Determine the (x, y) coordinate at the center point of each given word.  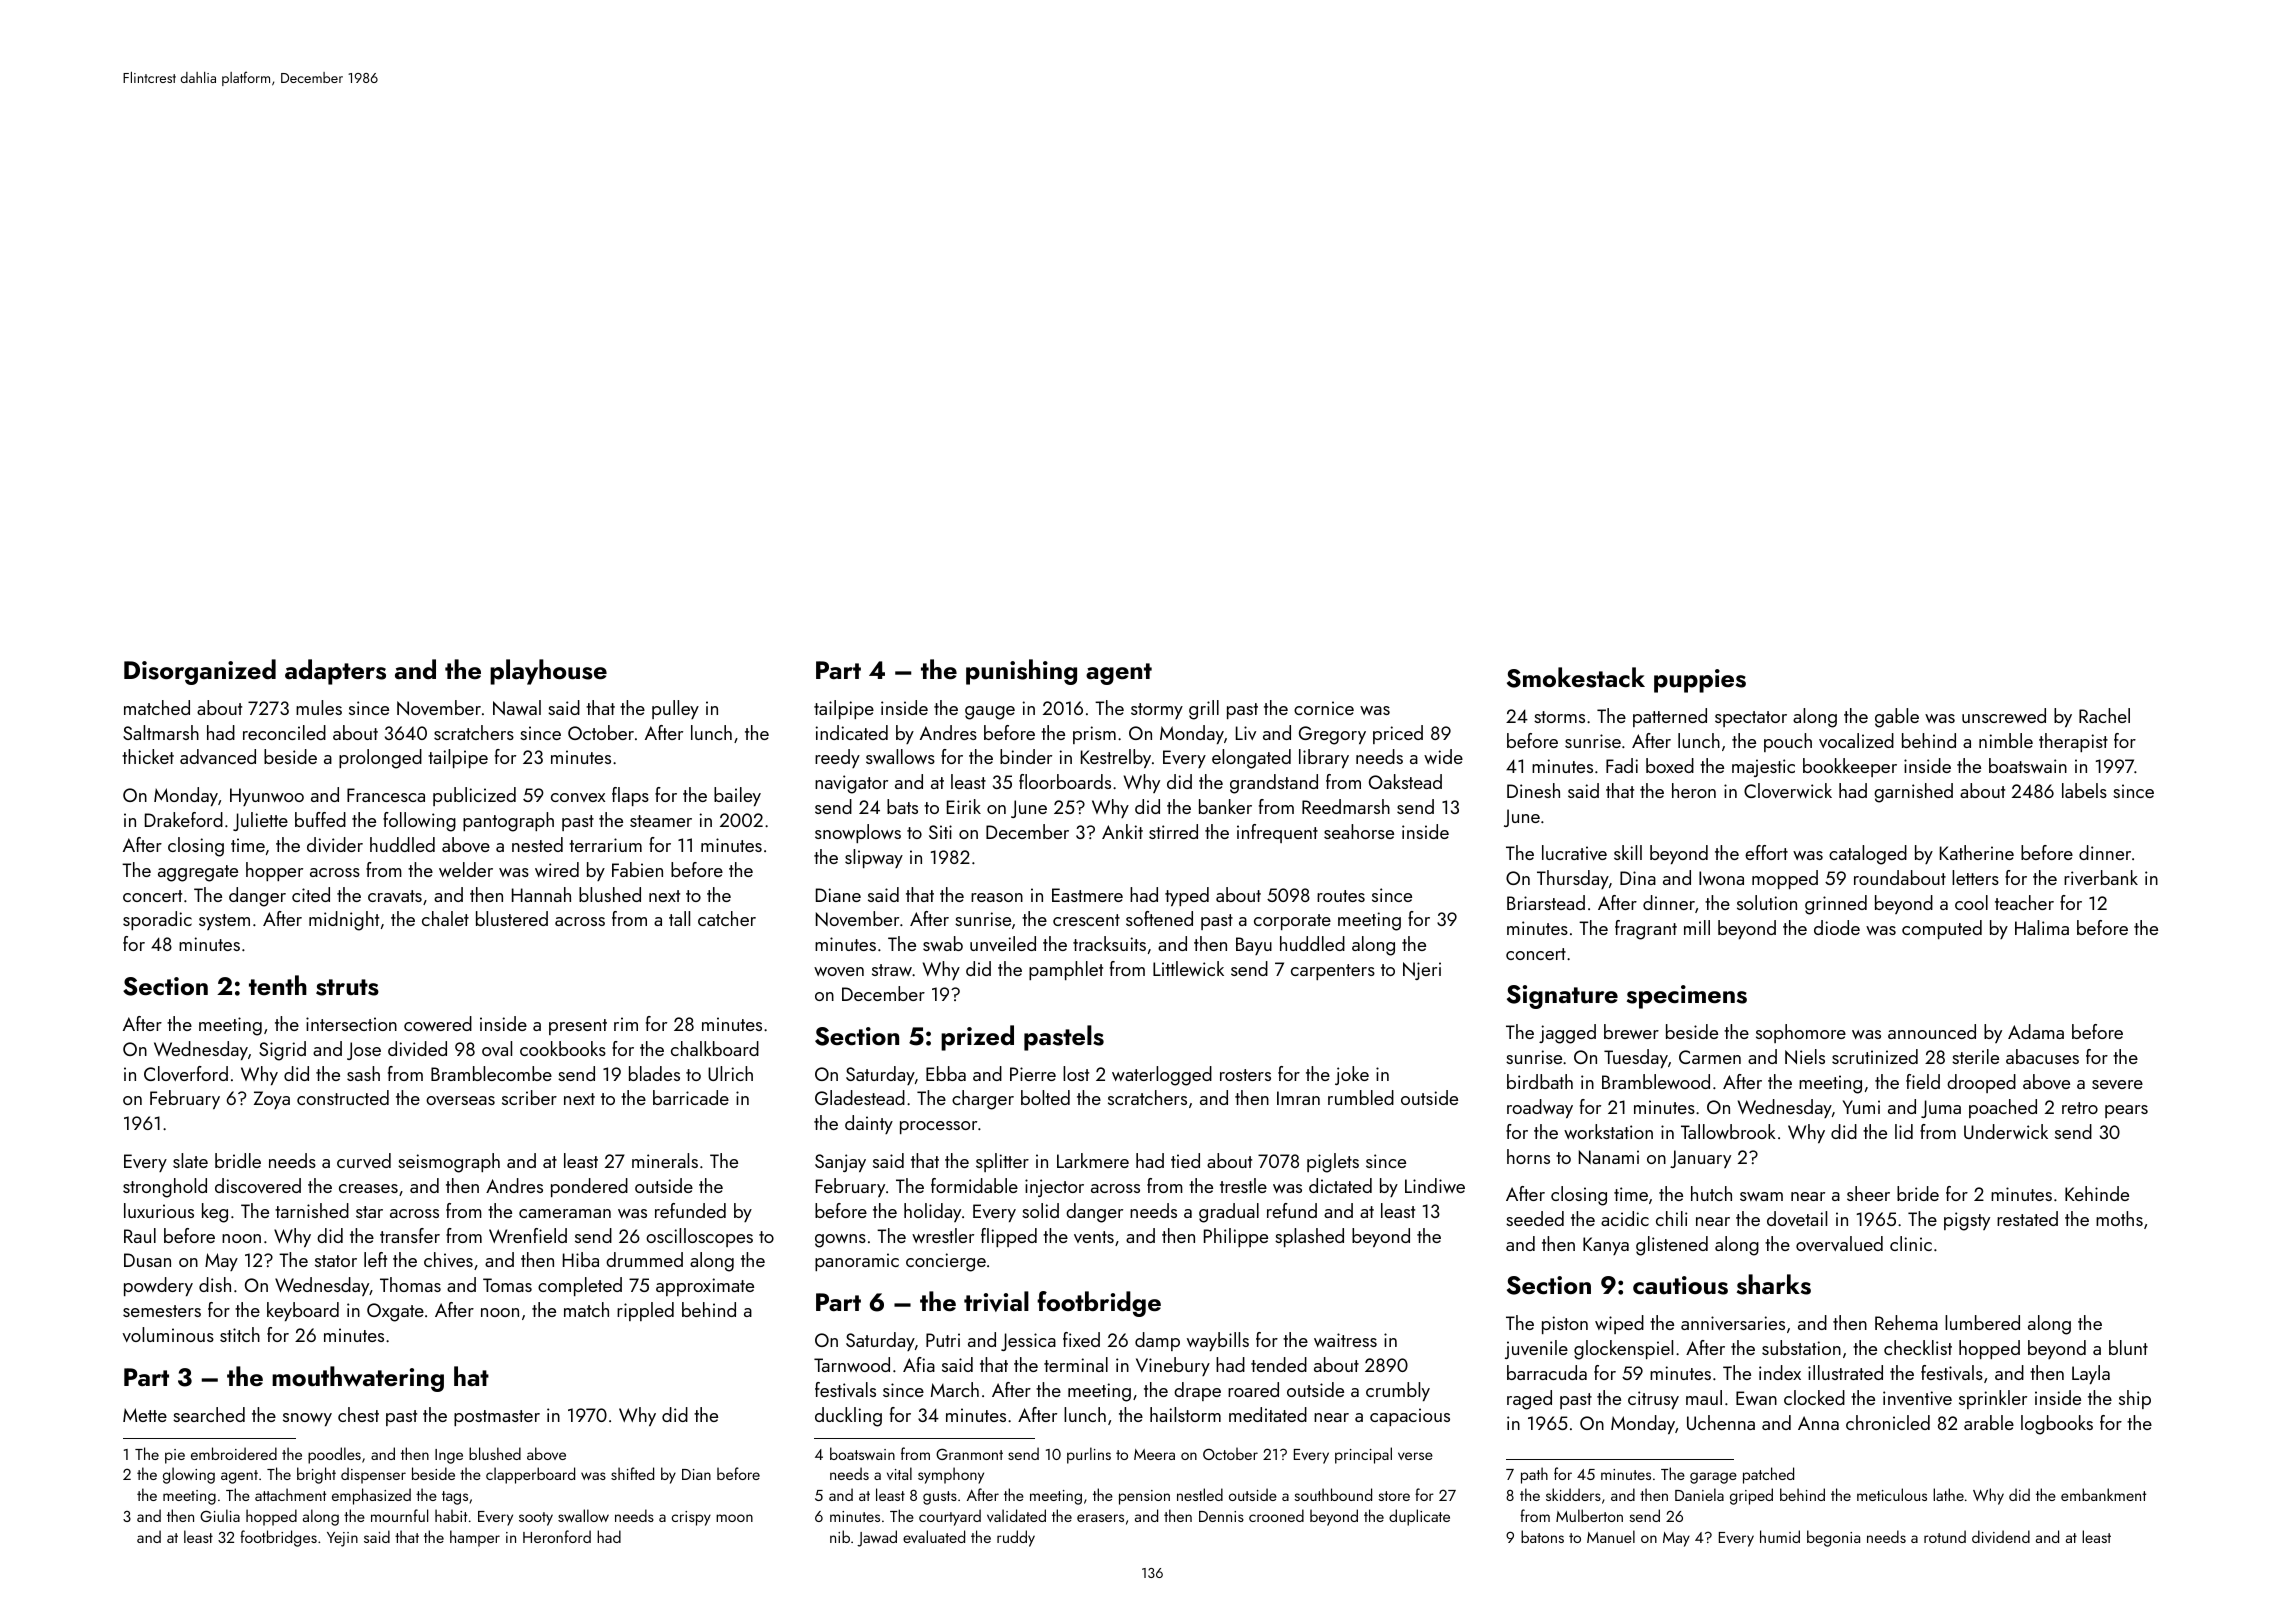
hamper (475, 1538)
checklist (1918, 1347)
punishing (1021, 672)
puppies (1700, 681)
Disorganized (200, 672)
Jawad (877, 1538)
